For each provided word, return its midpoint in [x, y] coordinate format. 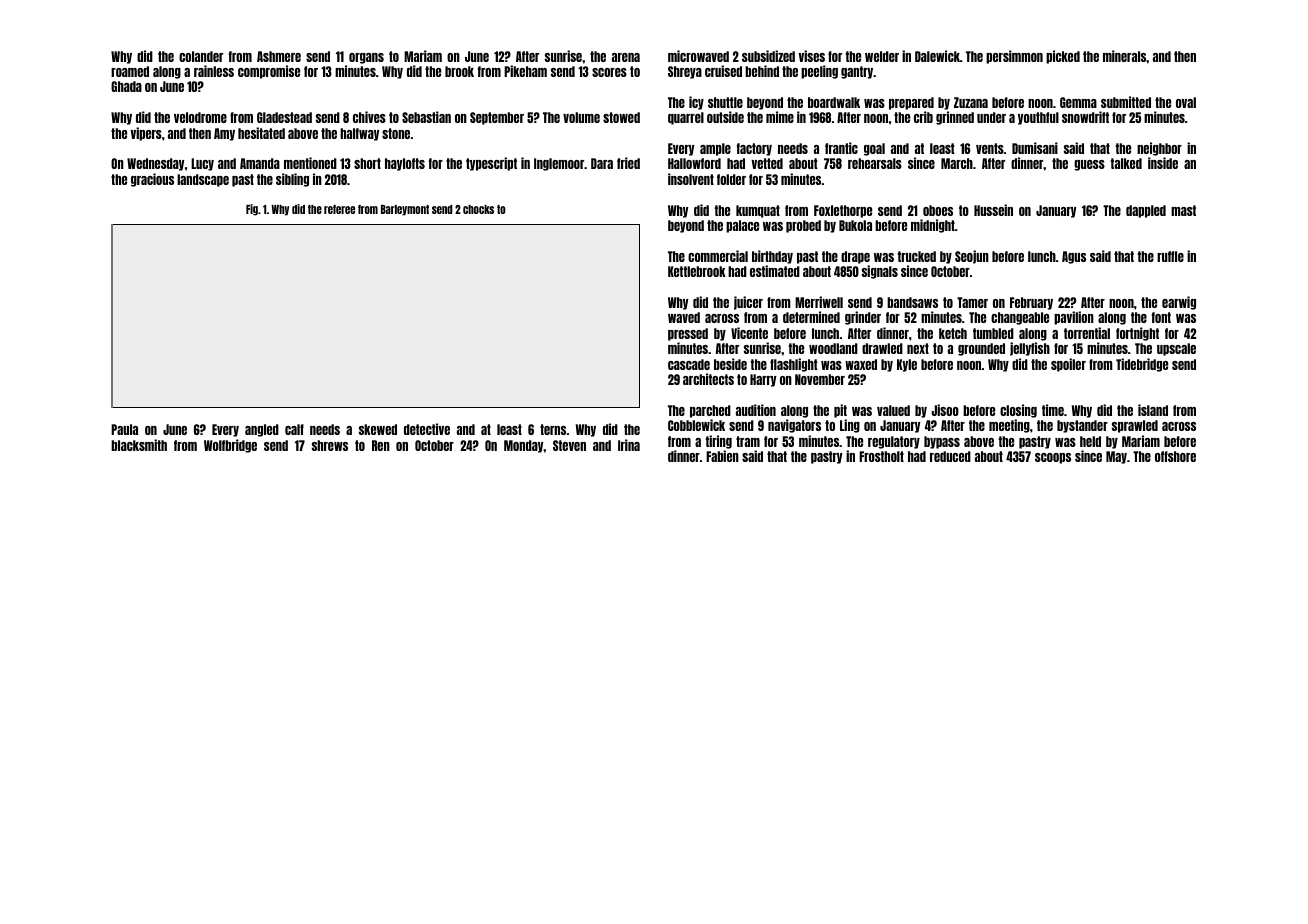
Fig [252, 210]
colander [201, 56]
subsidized [768, 56]
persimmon [1014, 57]
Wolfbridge [230, 446]
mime [780, 117]
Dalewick [937, 56]
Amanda [260, 163]
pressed [688, 334]
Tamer [972, 302]
